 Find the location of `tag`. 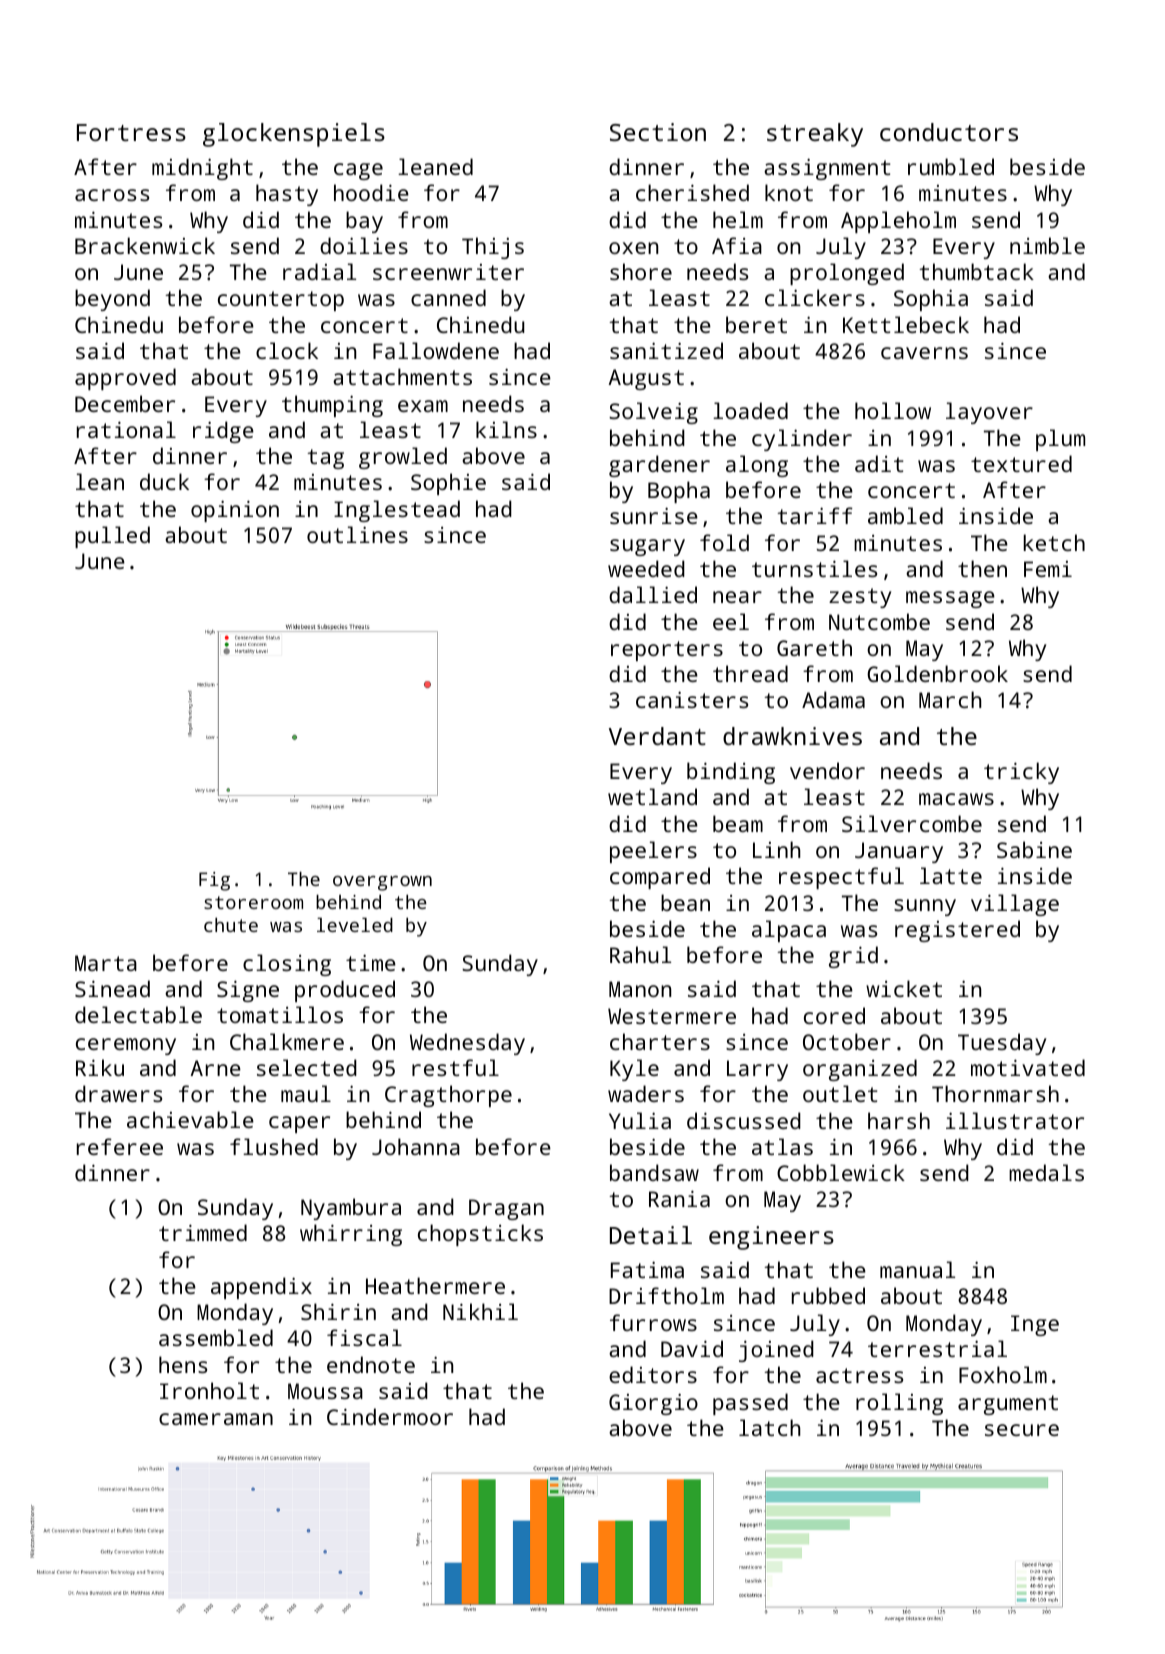

tag is located at coordinates (325, 459).
